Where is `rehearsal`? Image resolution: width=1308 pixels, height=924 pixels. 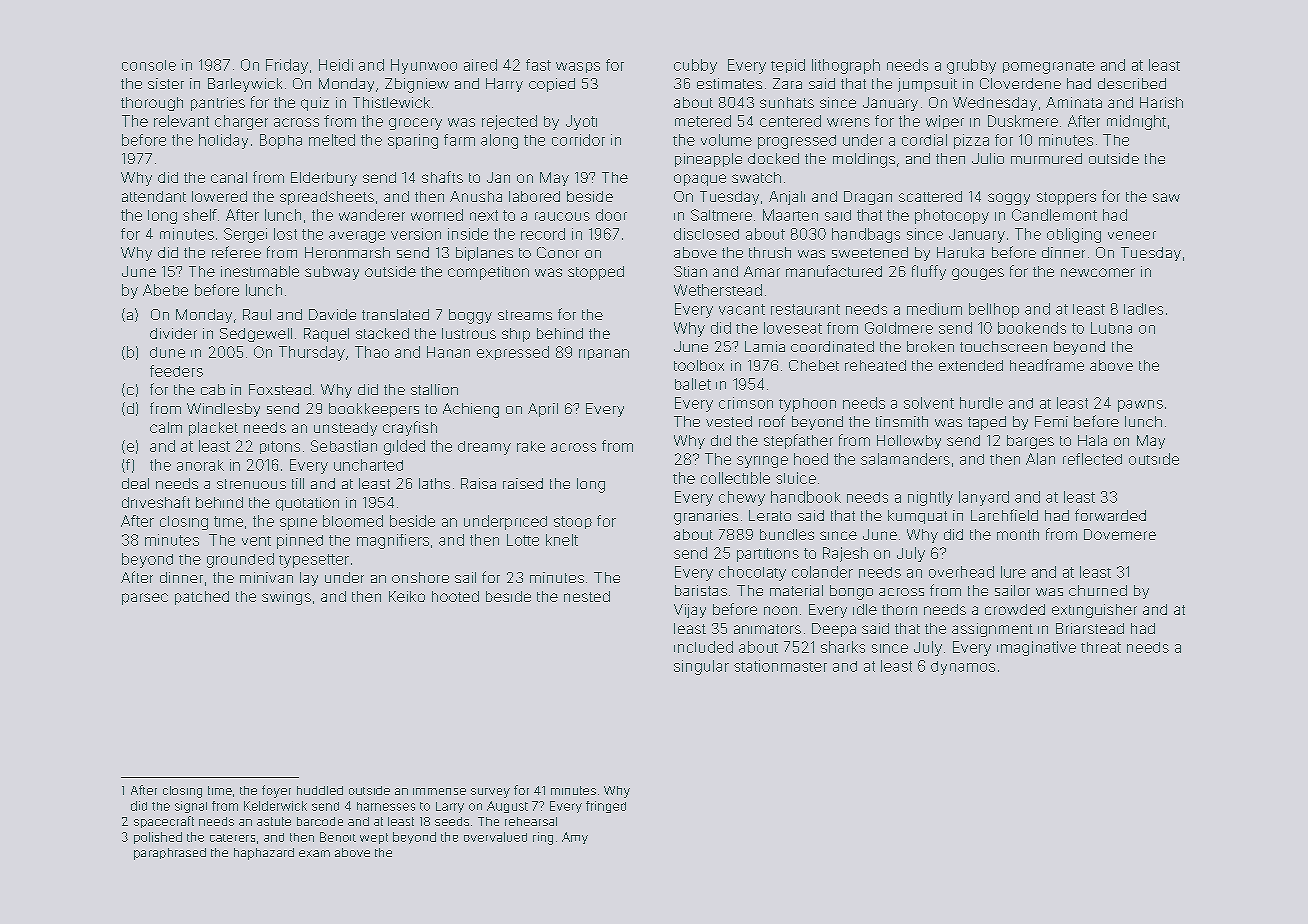 rehearsal is located at coordinates (531, 821).
